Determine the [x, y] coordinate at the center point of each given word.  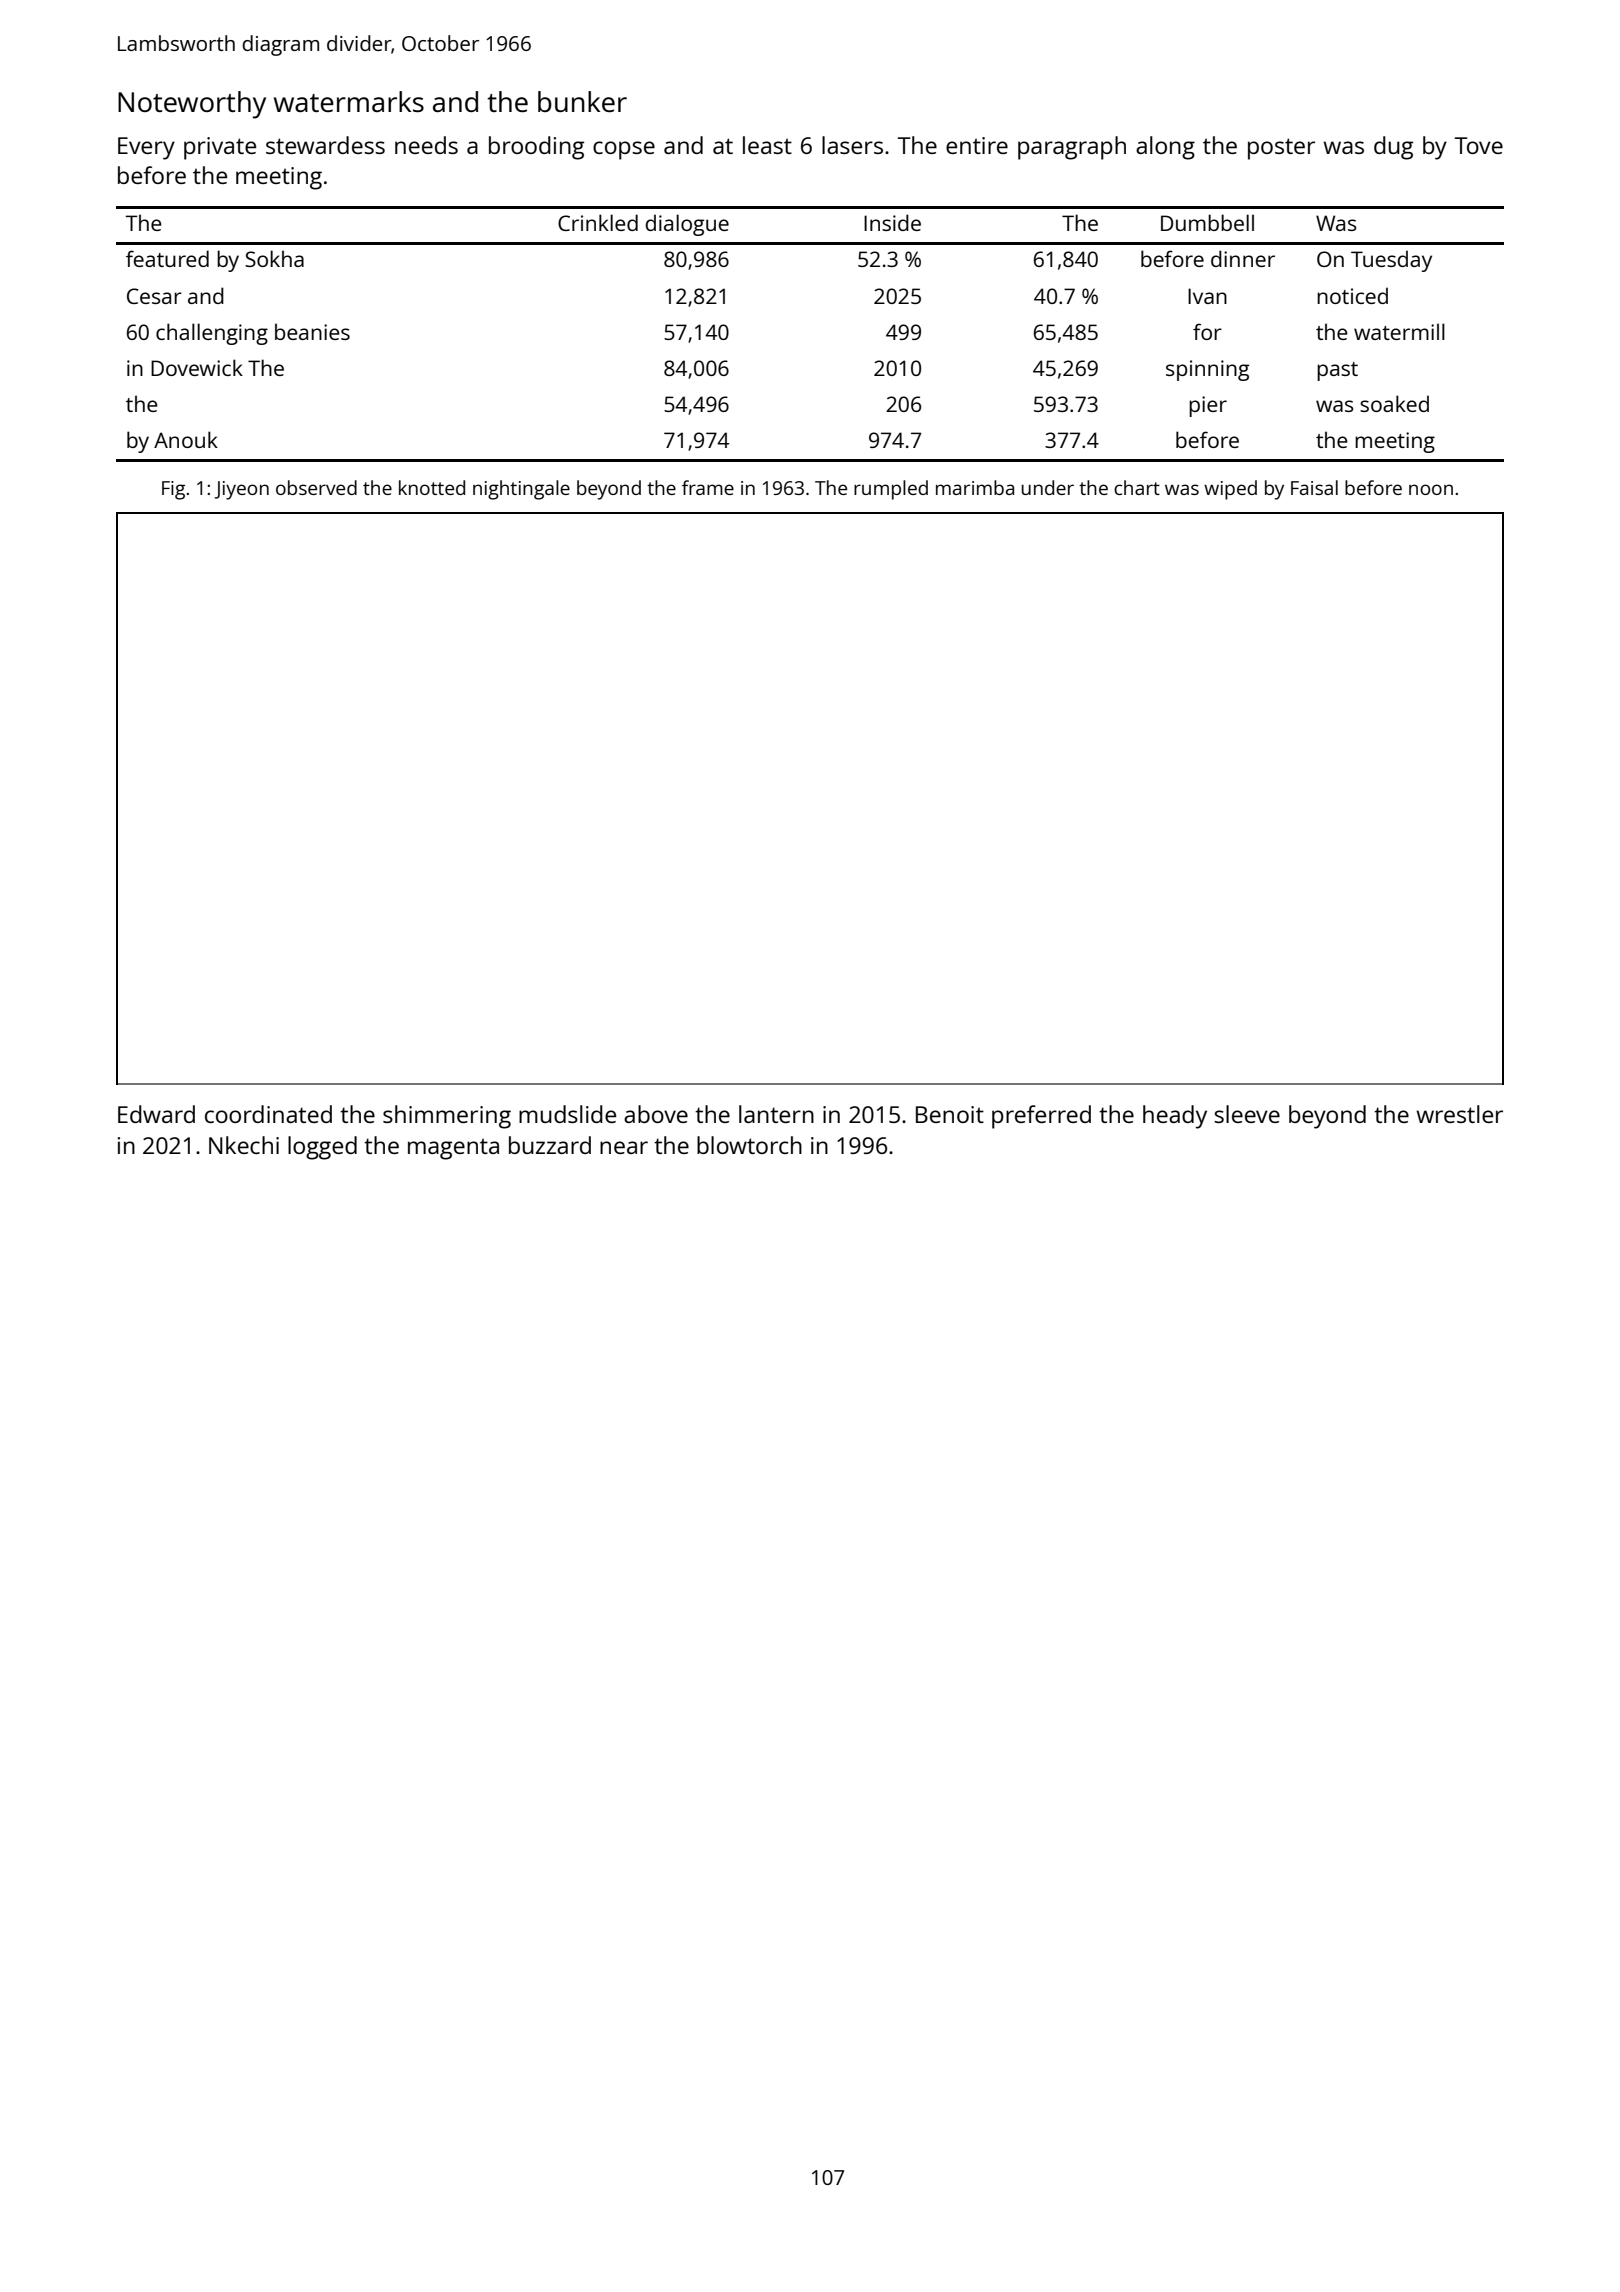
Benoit [950, 1114]
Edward [156, 1114]
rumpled [891, 490]
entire [977, 145]
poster [1281, 149]
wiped [1230, 490]
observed [316, 487]
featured [167, 258]
